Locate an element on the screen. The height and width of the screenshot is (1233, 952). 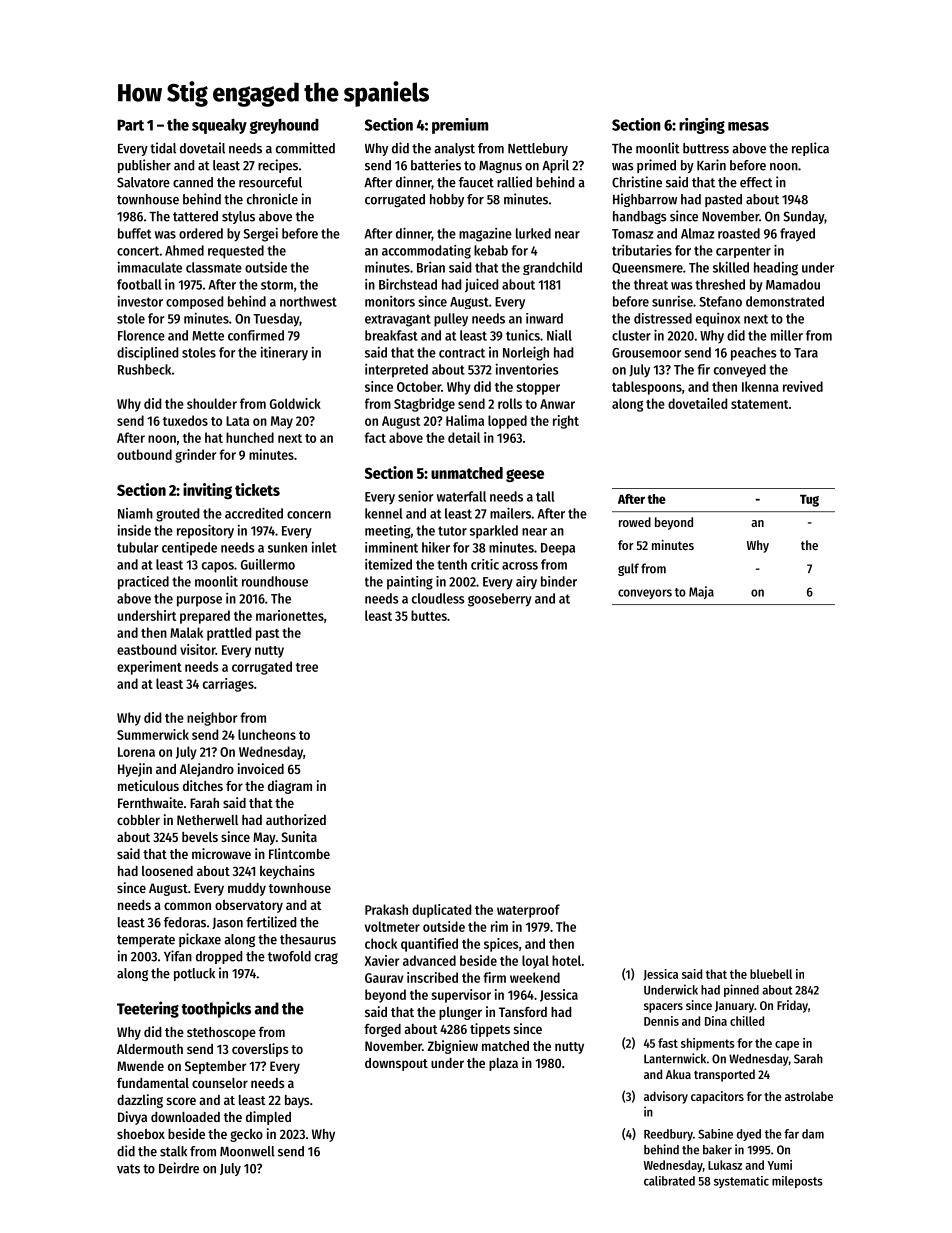
Tug is located at coordinates (809, 501).
